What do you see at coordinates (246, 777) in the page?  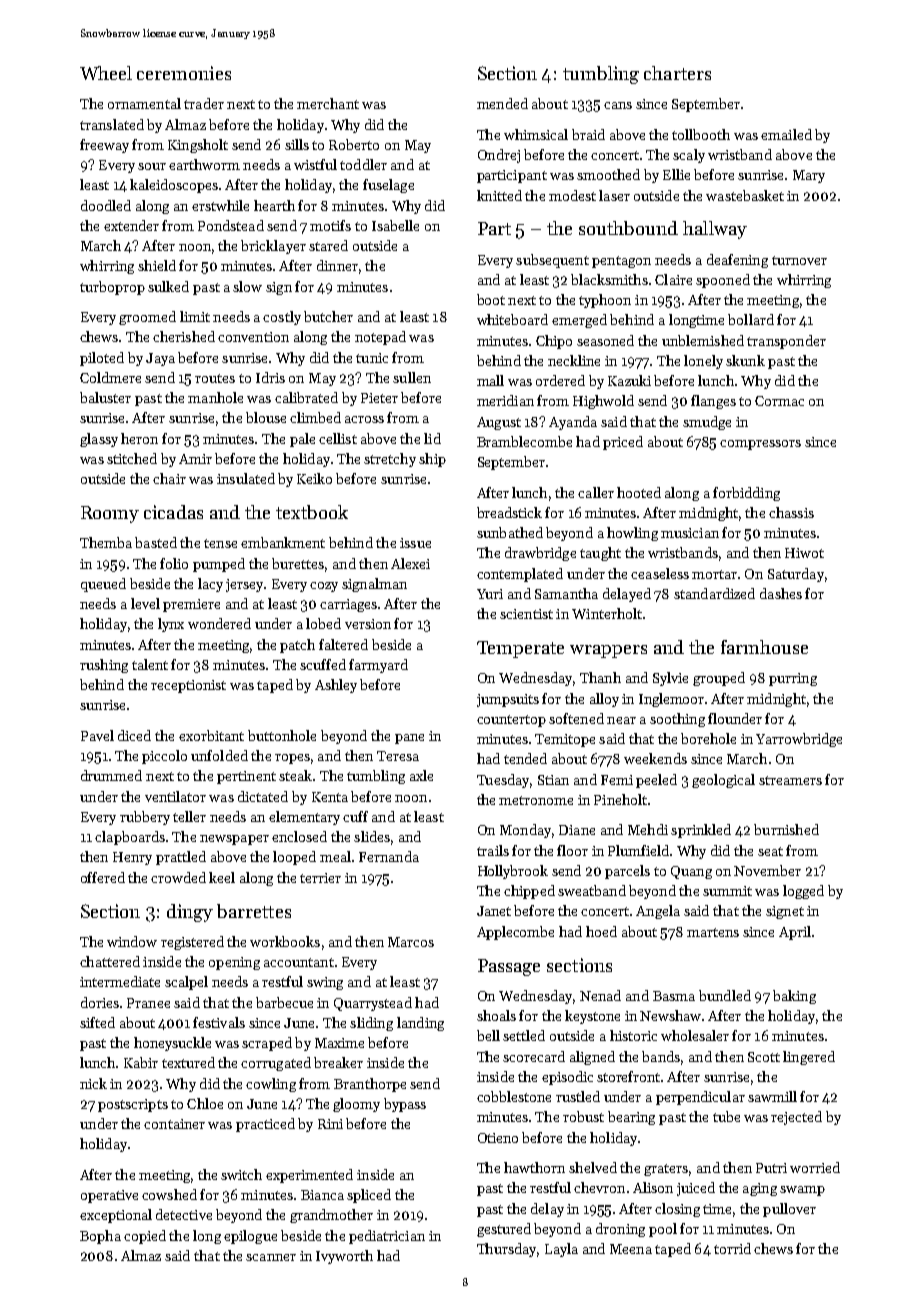 I see `pertinent` at bounding box center [246, 777].
